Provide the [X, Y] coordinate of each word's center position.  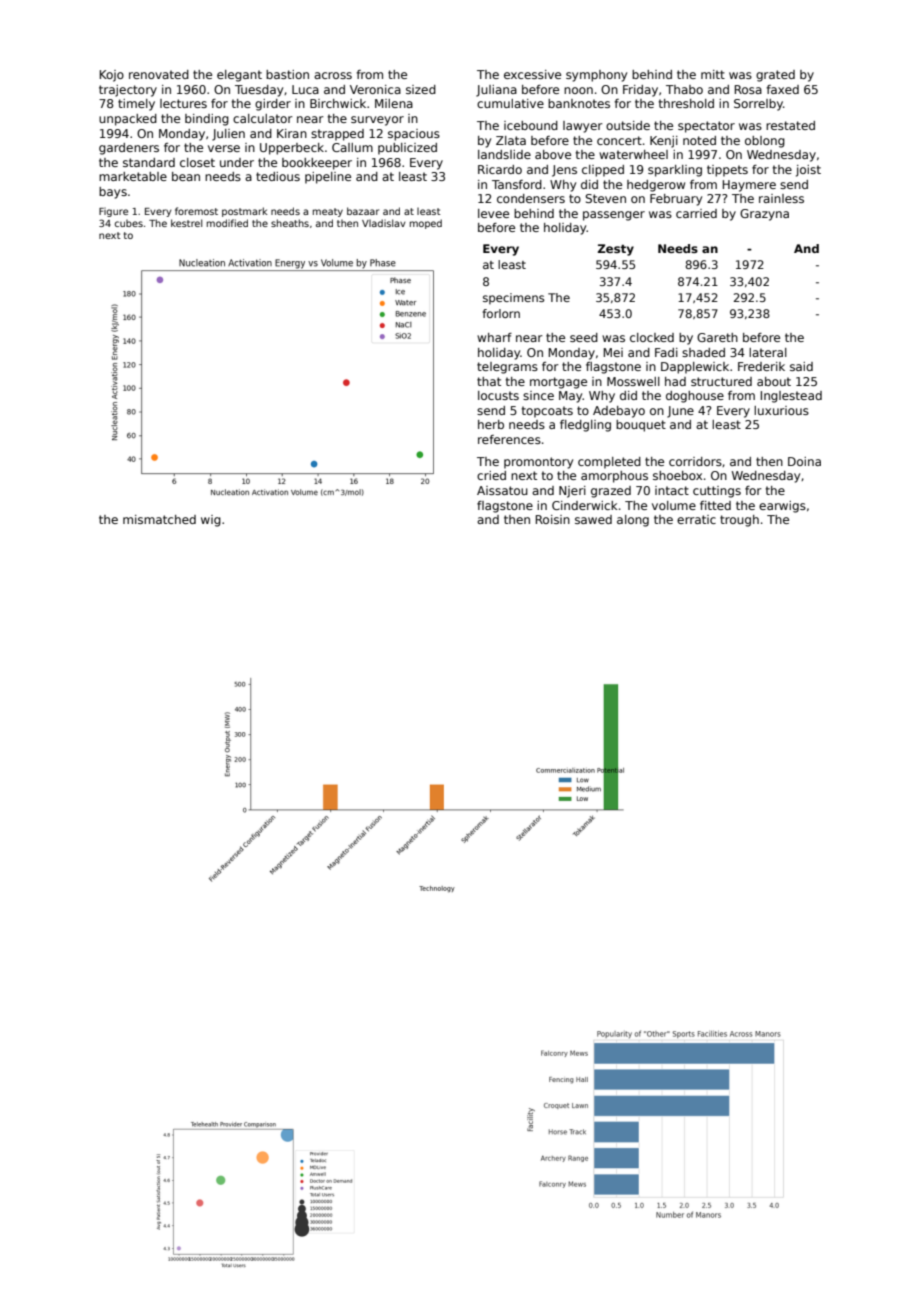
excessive [532, 74]
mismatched [159, 519]
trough [739, 521]
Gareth [717, 337]
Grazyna [764, 215]
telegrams [507, 368]
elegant [239, 76]
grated [775, 76]
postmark [245, 212]
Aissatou [502, 490]
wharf [494, 337]
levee [493, 213]
